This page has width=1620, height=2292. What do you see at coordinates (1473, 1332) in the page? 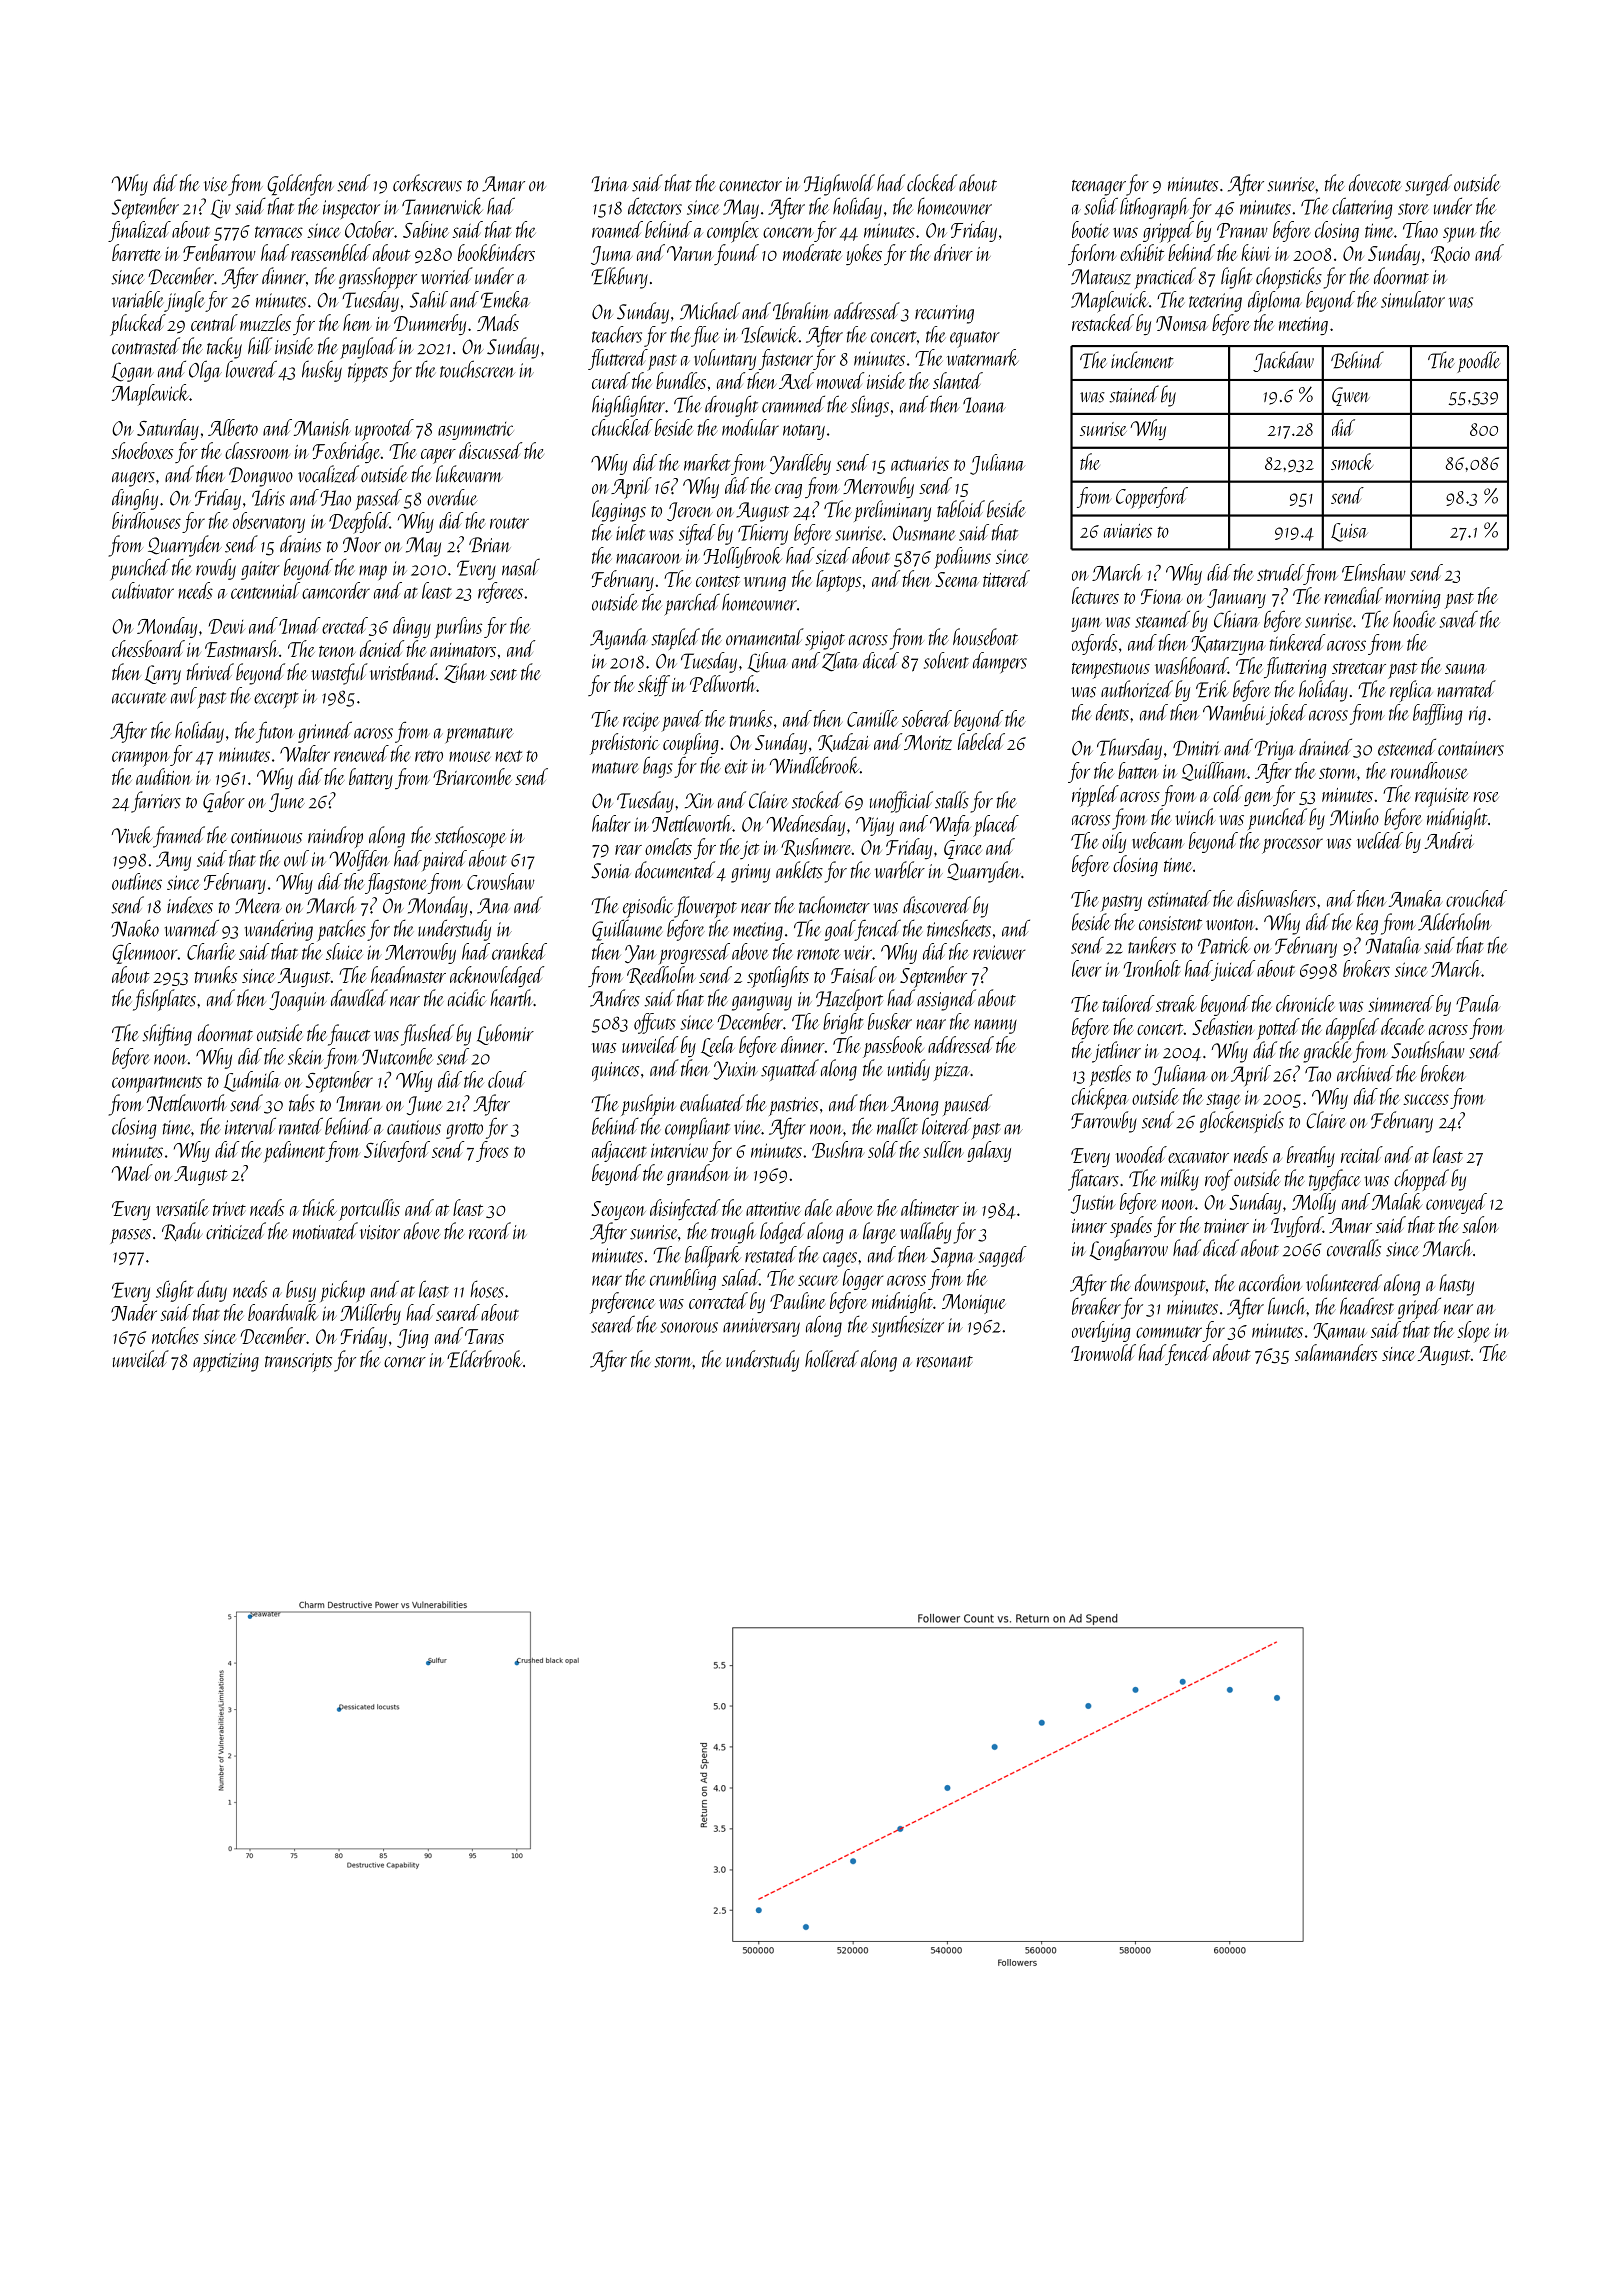
I see `slope` at bounding box center [1473, 1332].
